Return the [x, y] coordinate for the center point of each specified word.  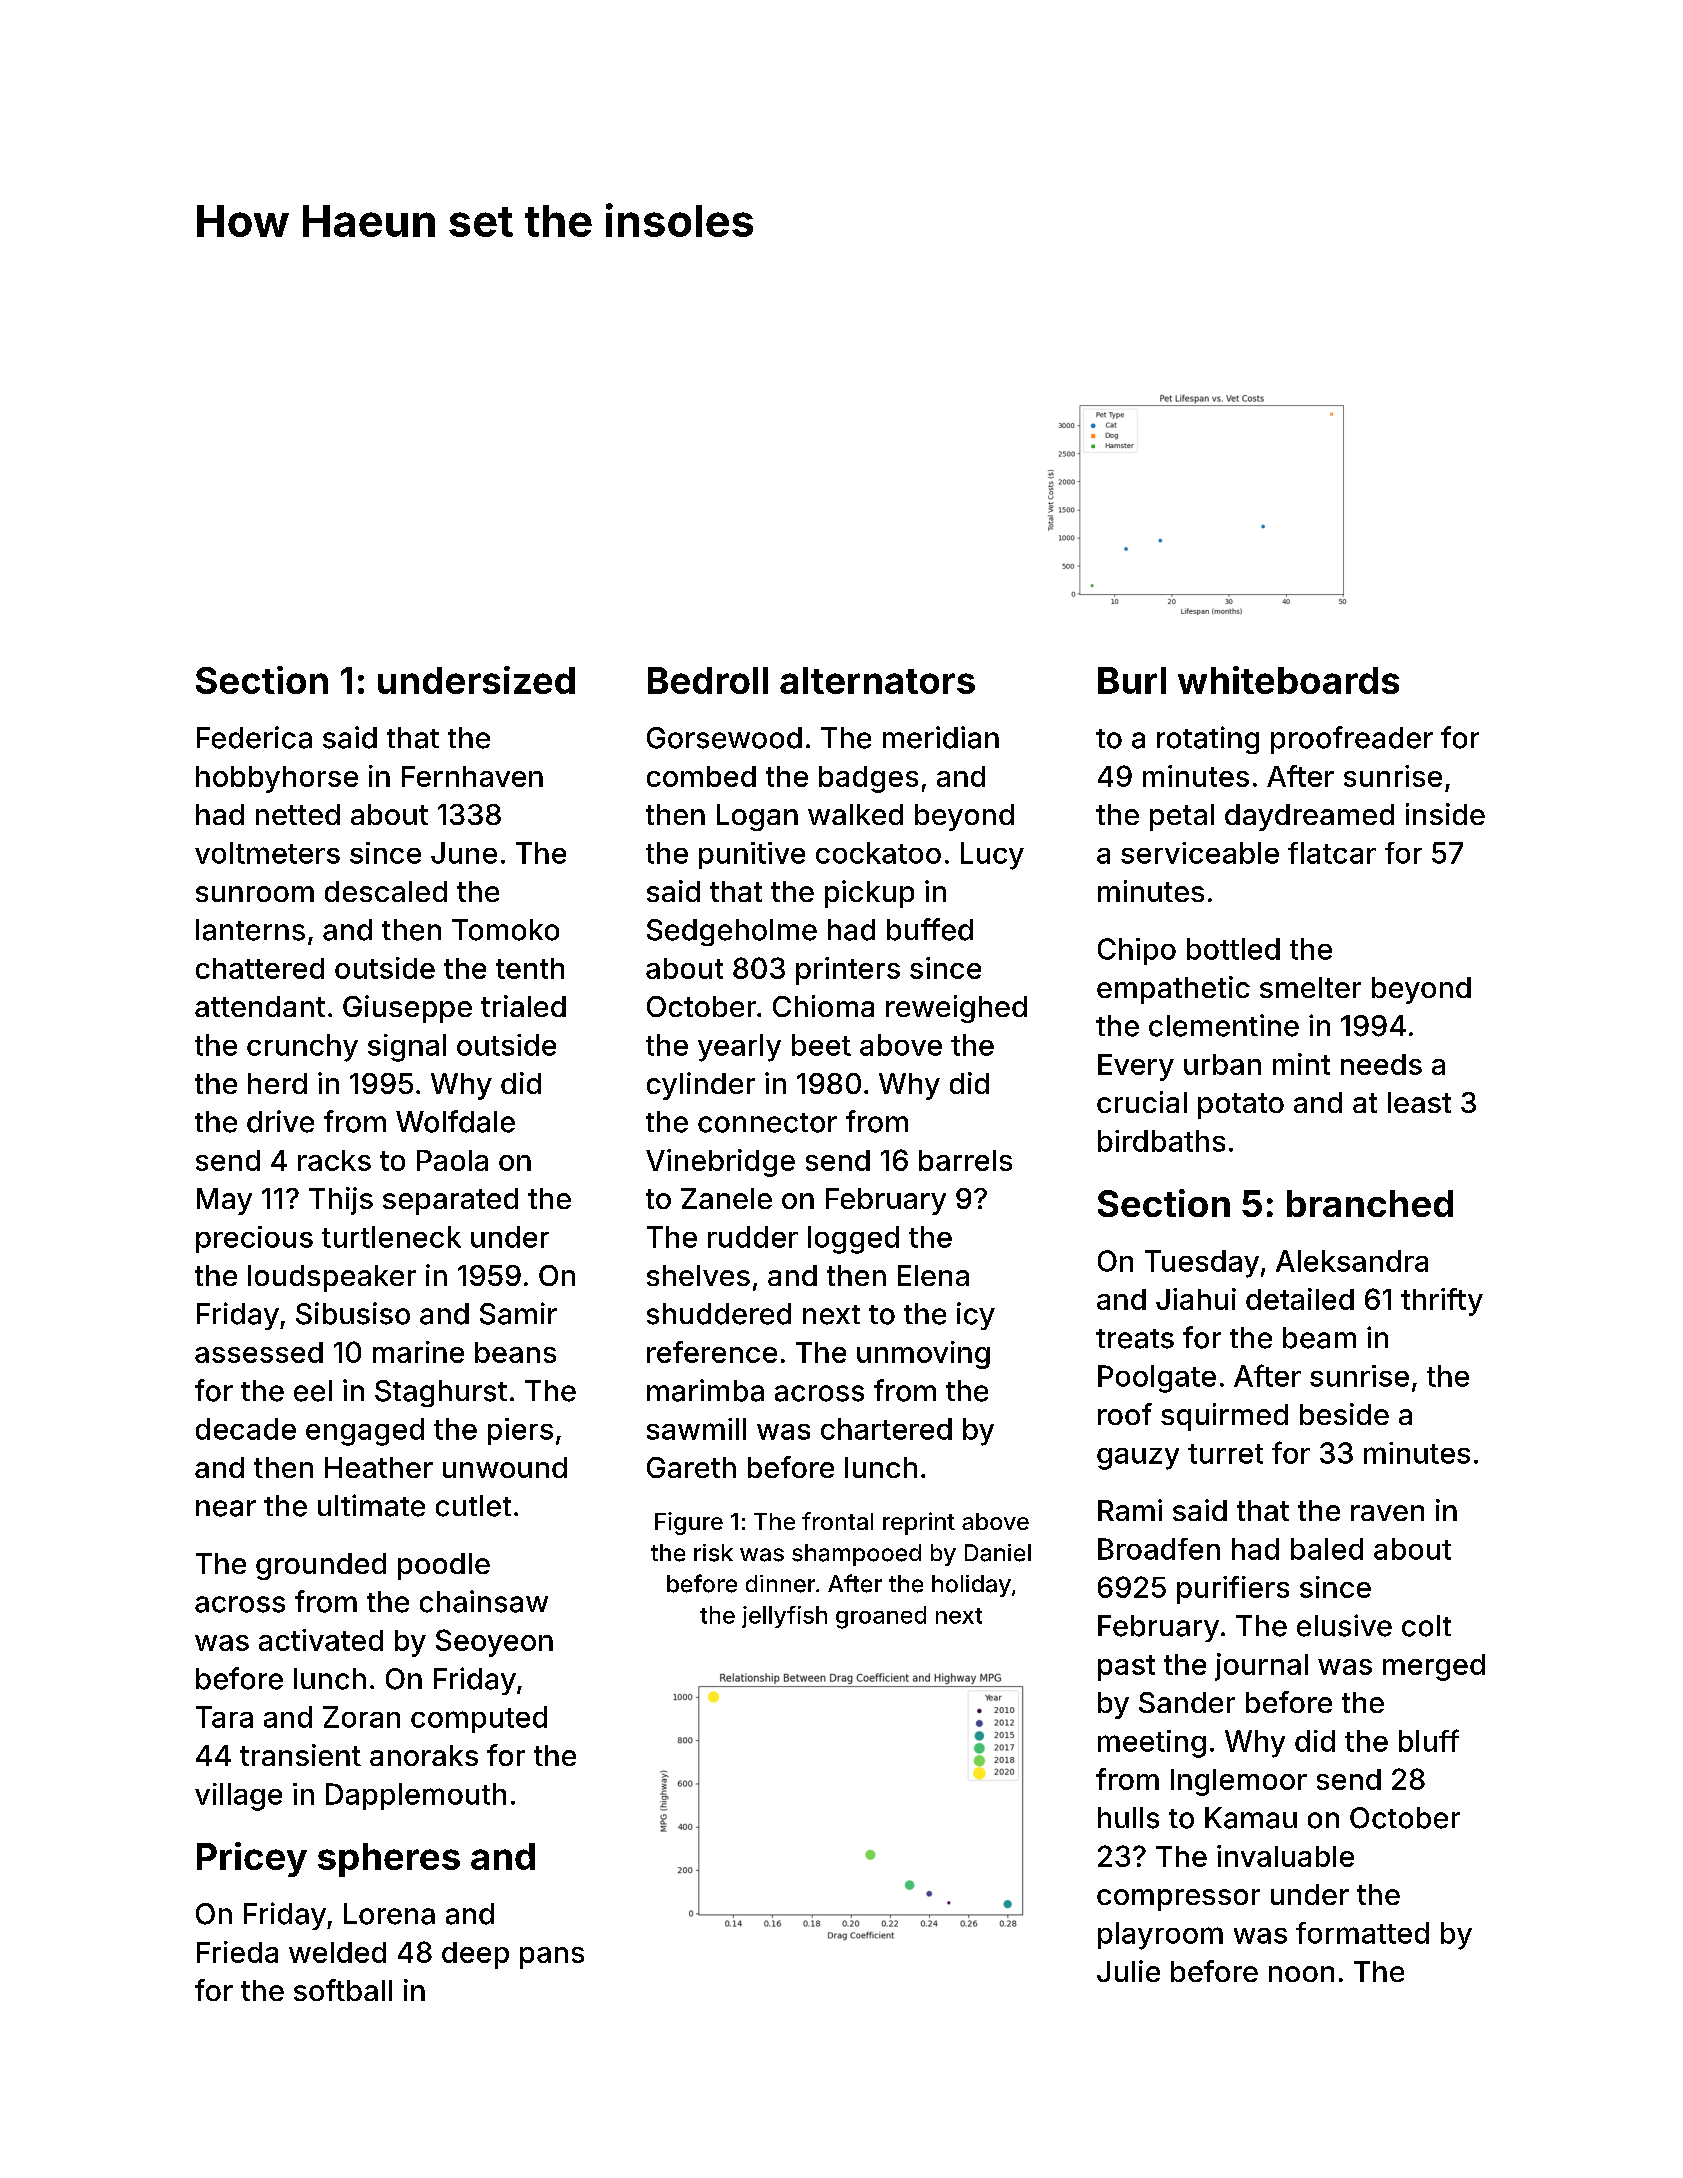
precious [254, 1239]
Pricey [252, 1859]
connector [767, 1123]
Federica [254, 737]
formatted [1362, 1933]
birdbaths [1161, 1141]
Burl [1132, 680]
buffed [930, 929]
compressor [1178, 1900]
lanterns [250, 930]
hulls [1128, 1818]
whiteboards [1288, 680]
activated [321, 1640]
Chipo [1137, 951]
